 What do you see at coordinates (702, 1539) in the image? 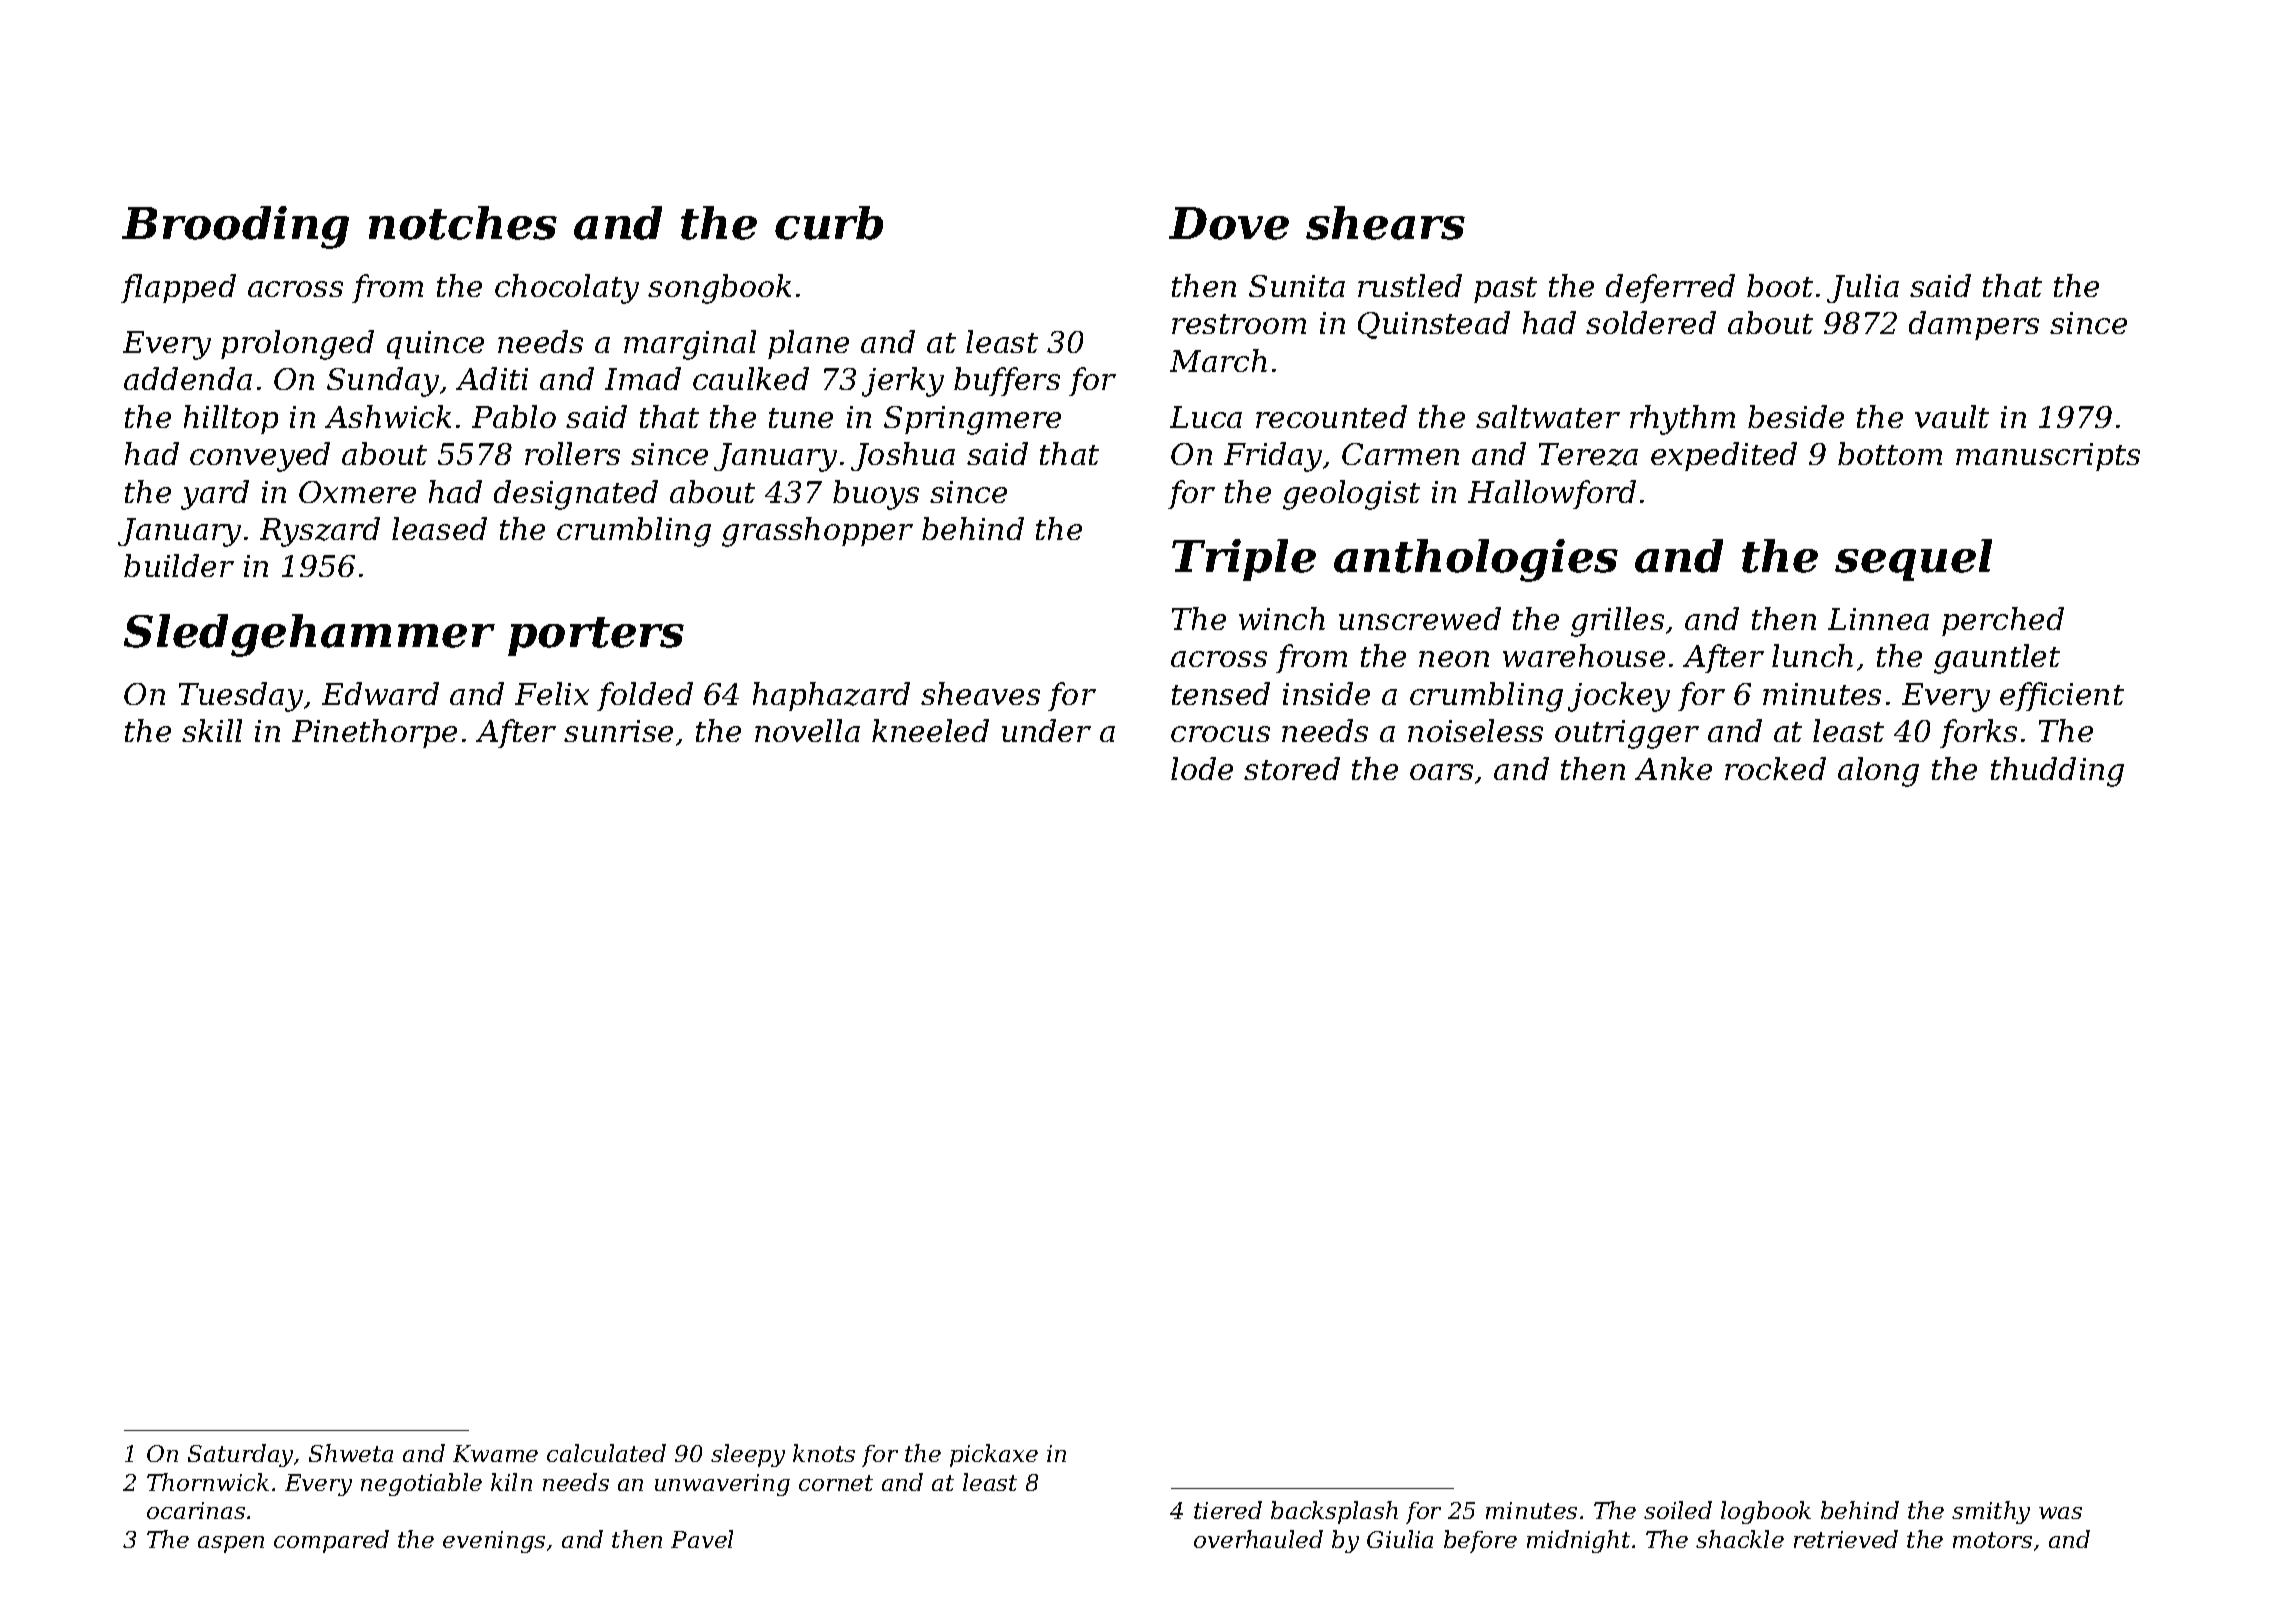
I see `Pavel` at bounding box center [702, 1539].
